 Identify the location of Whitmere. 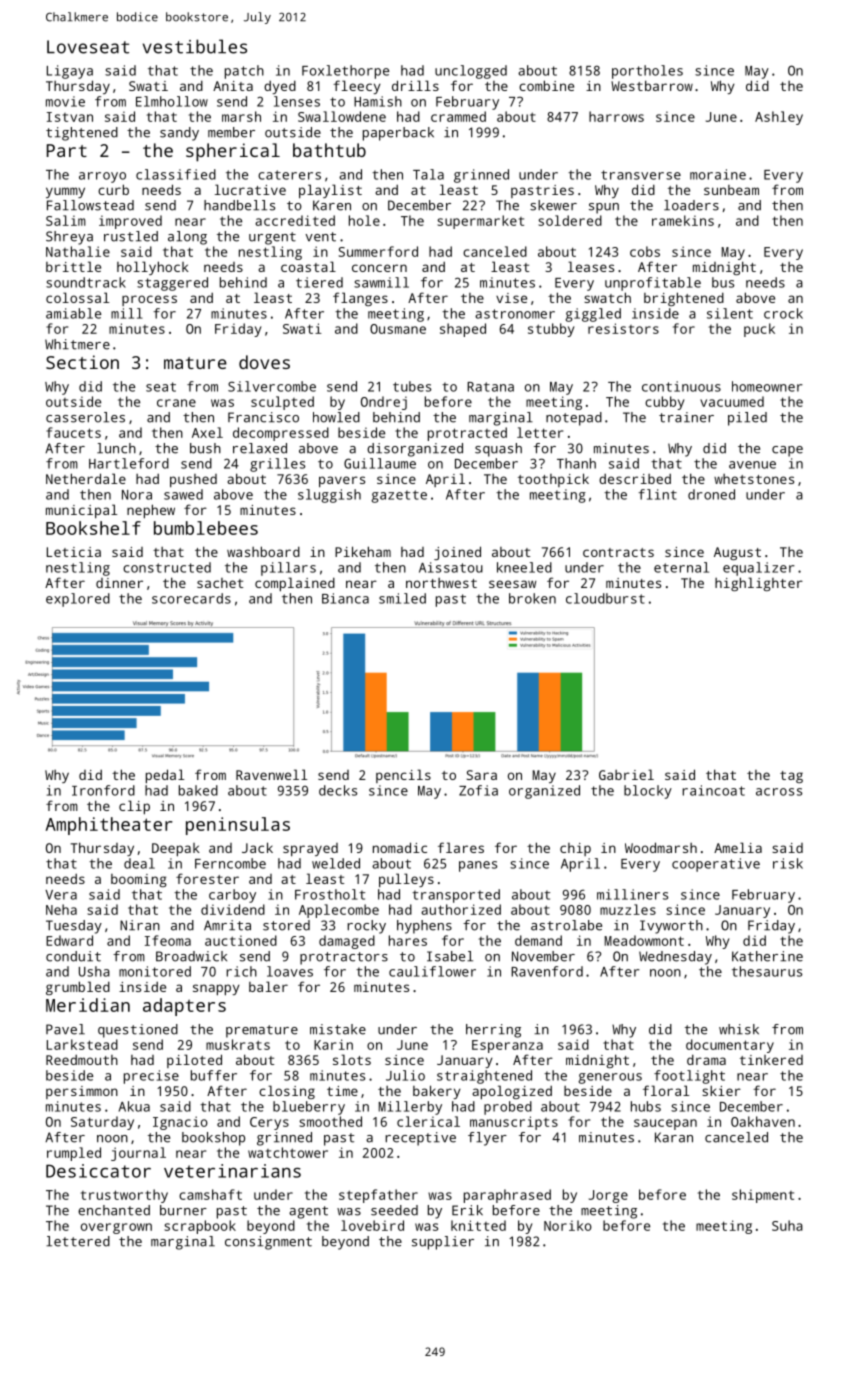
(77, 344).
